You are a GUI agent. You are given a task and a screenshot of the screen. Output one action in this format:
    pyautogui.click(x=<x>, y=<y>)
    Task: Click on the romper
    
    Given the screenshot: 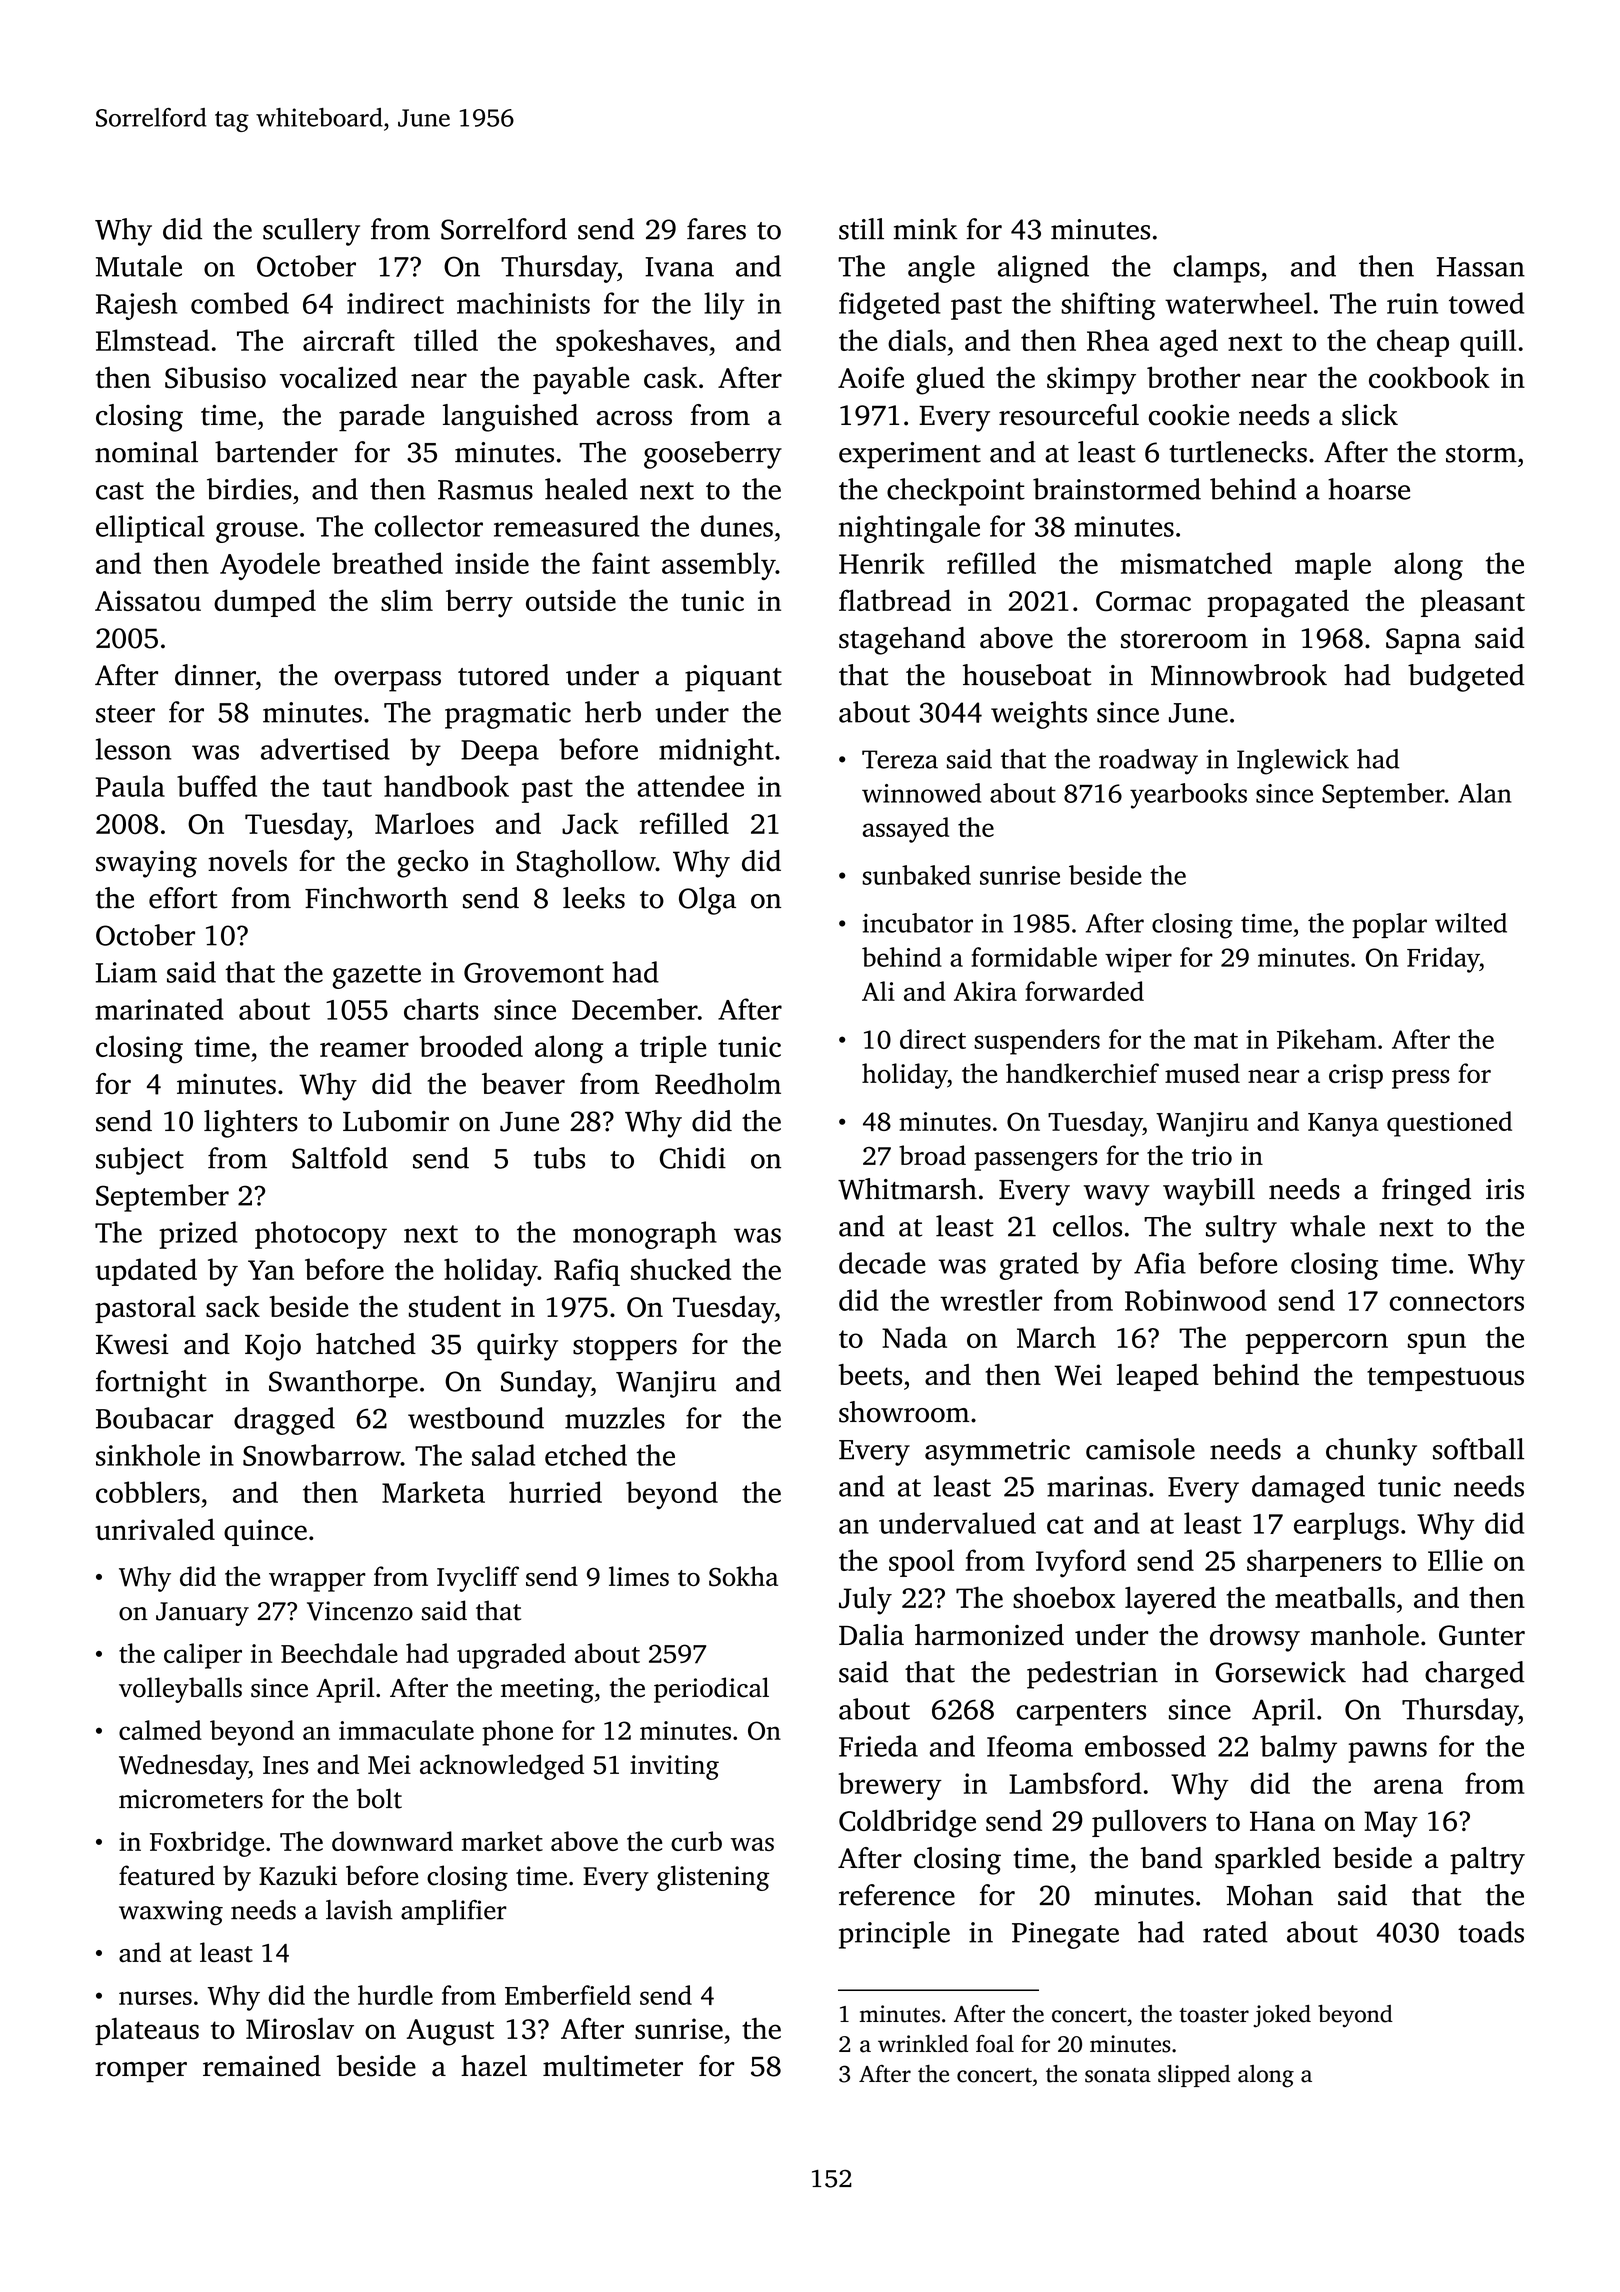 What is the action you would take?
    pyautogui.click(x=141, y=2072)
